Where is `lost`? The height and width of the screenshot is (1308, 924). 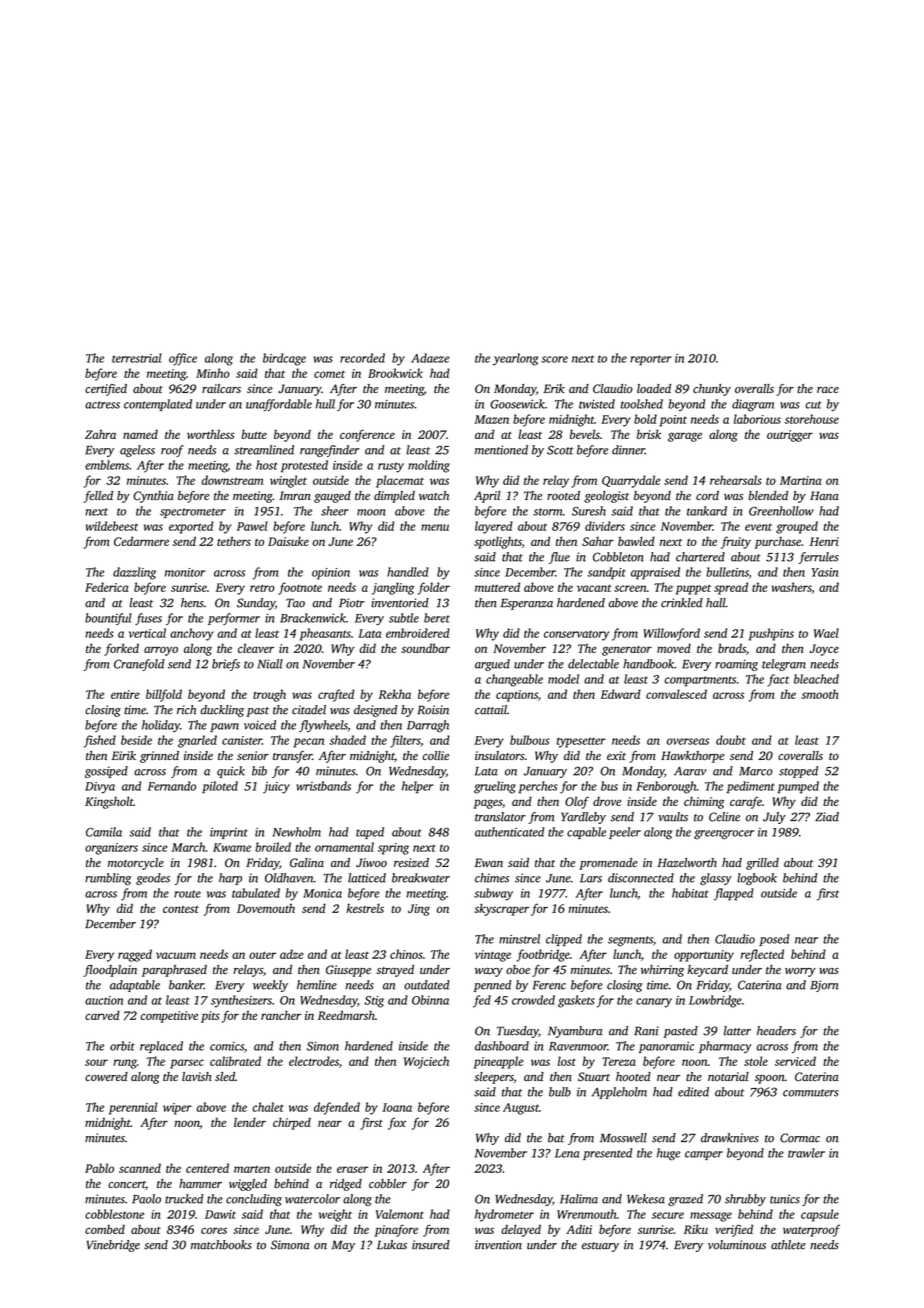 lost is located at coordinates (567, 1061).
